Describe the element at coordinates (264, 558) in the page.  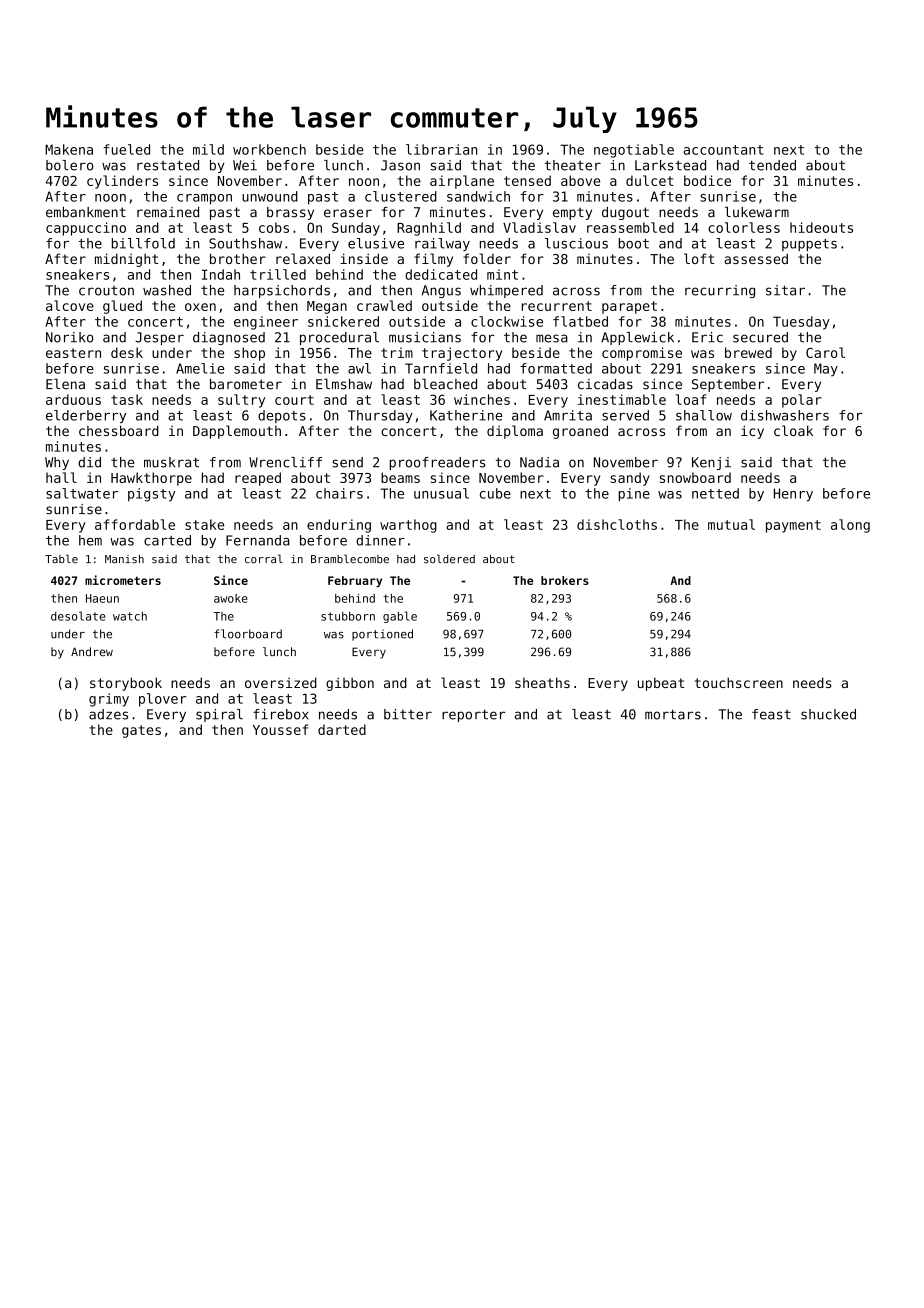
I see `corral` at that location.
